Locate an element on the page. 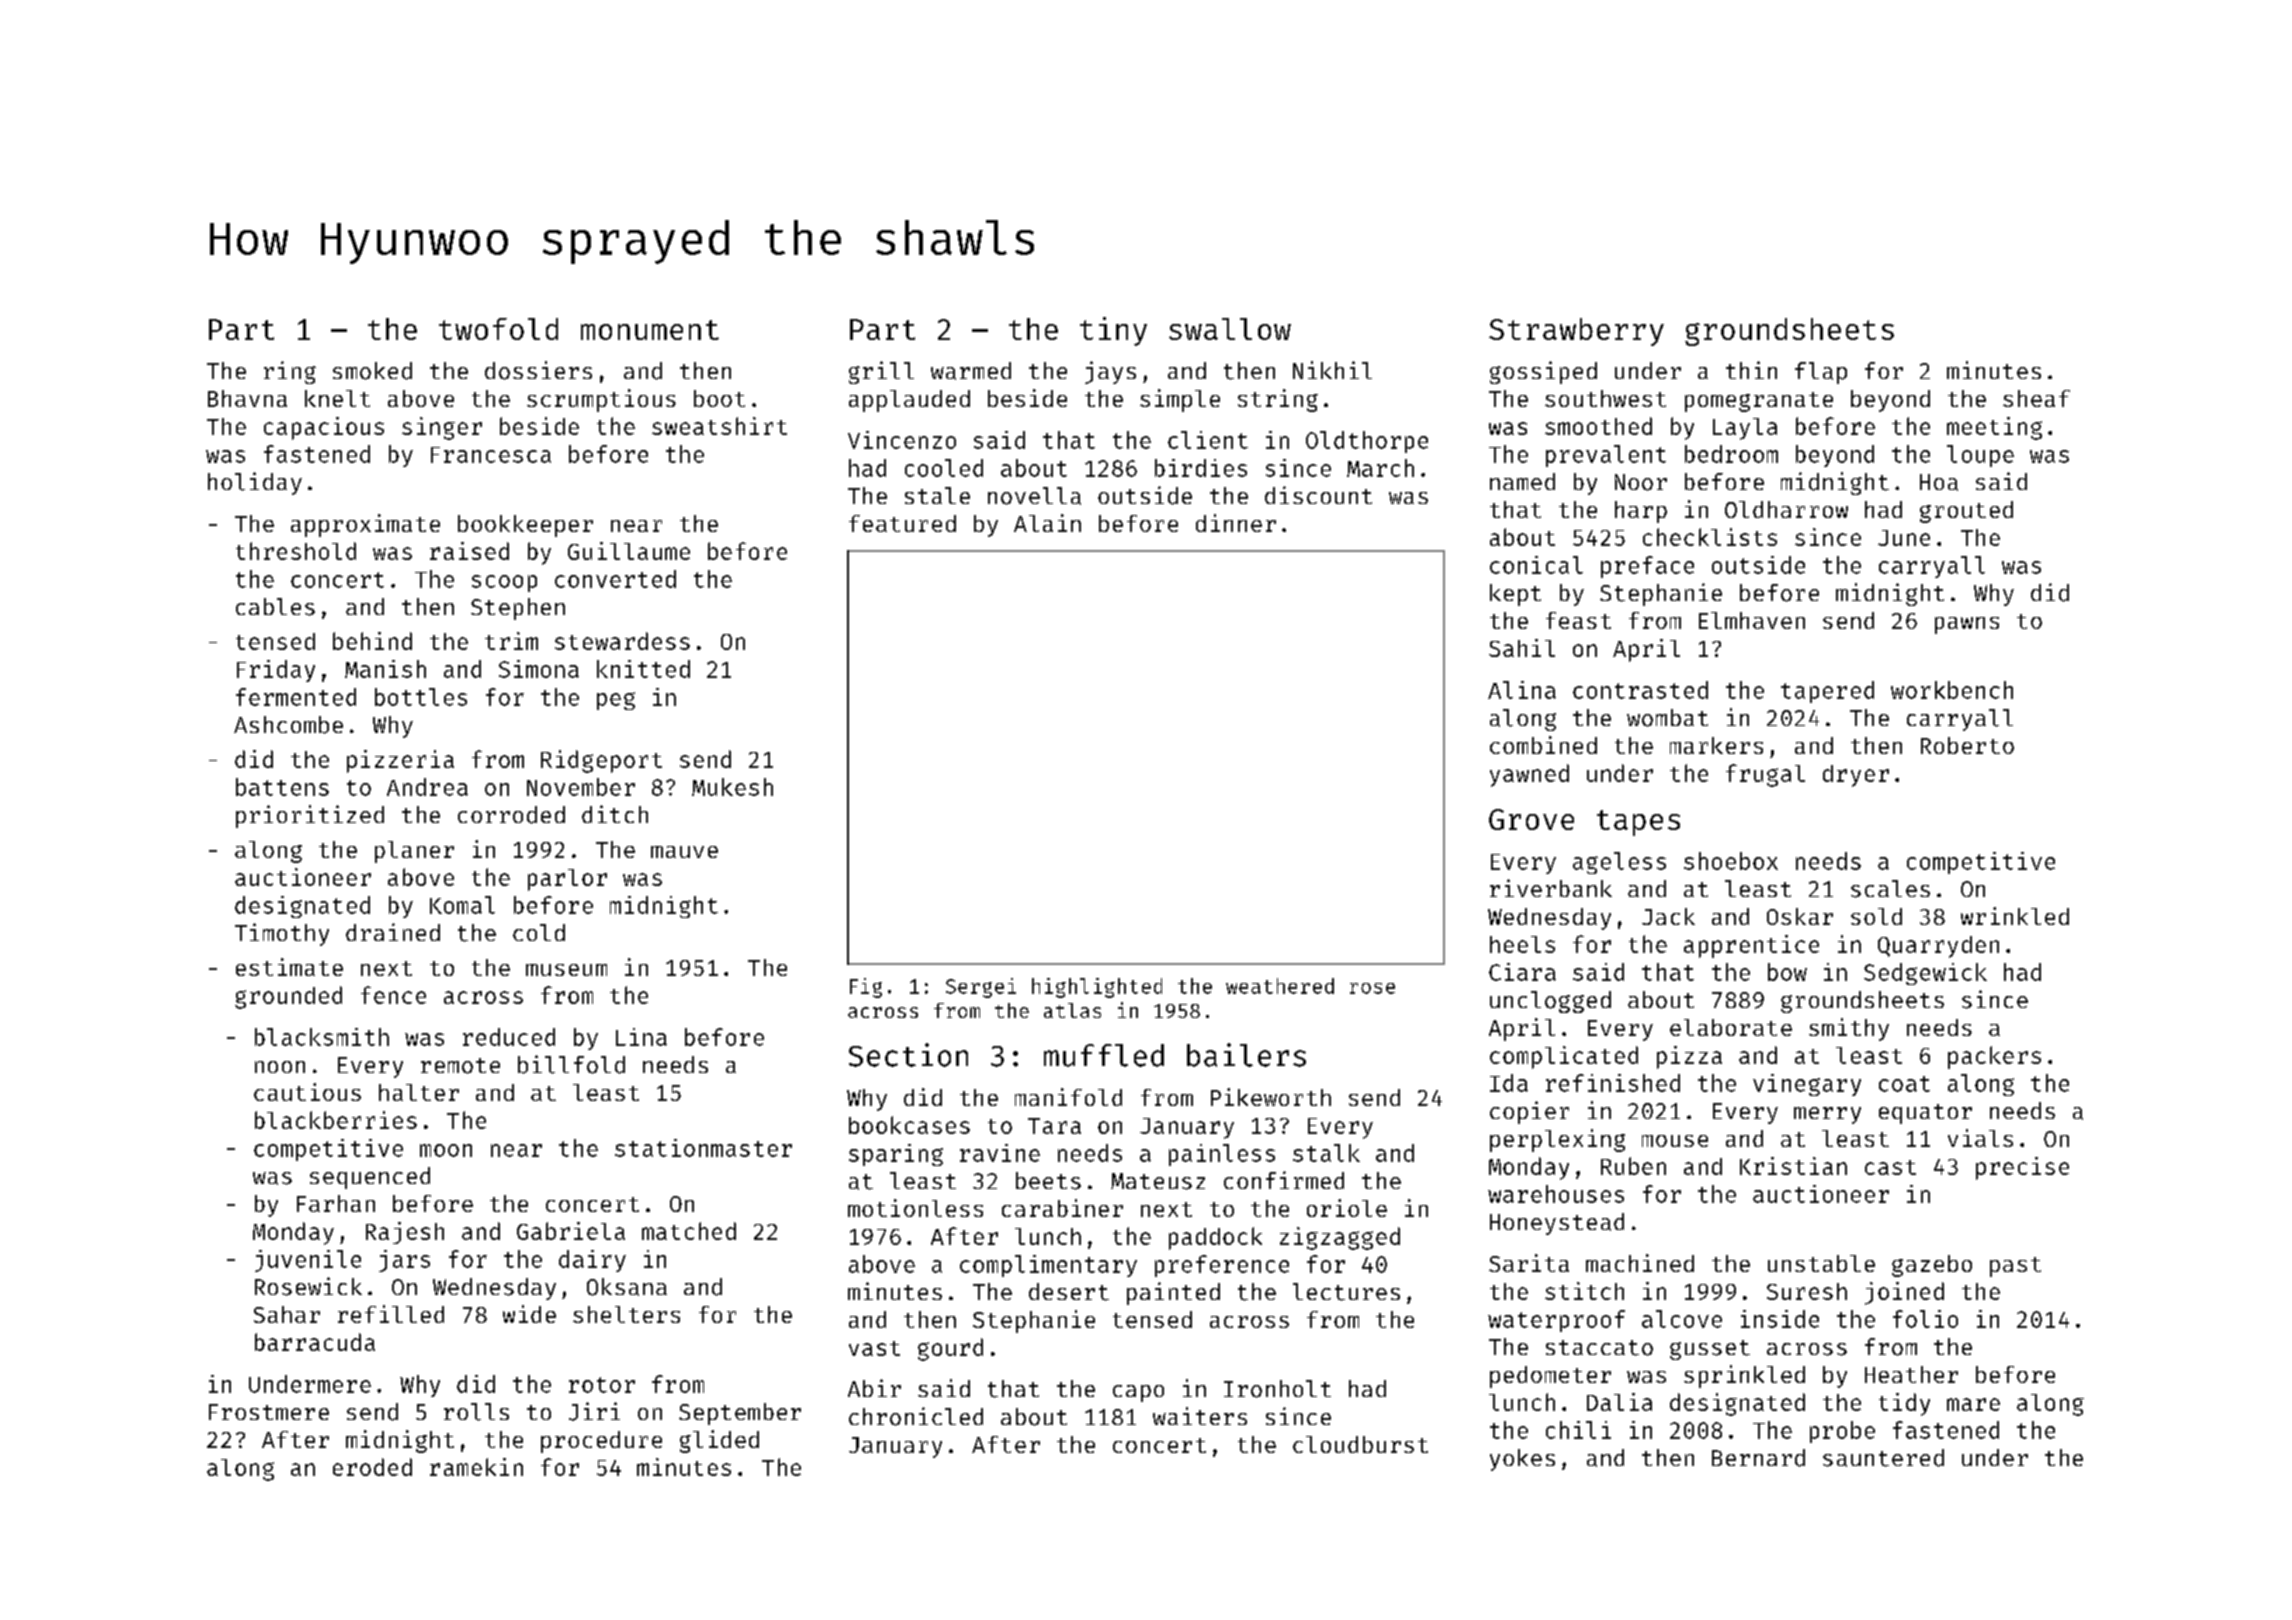 The image size is (2292, 1620). twofold is located at coordinates (498, 329).
